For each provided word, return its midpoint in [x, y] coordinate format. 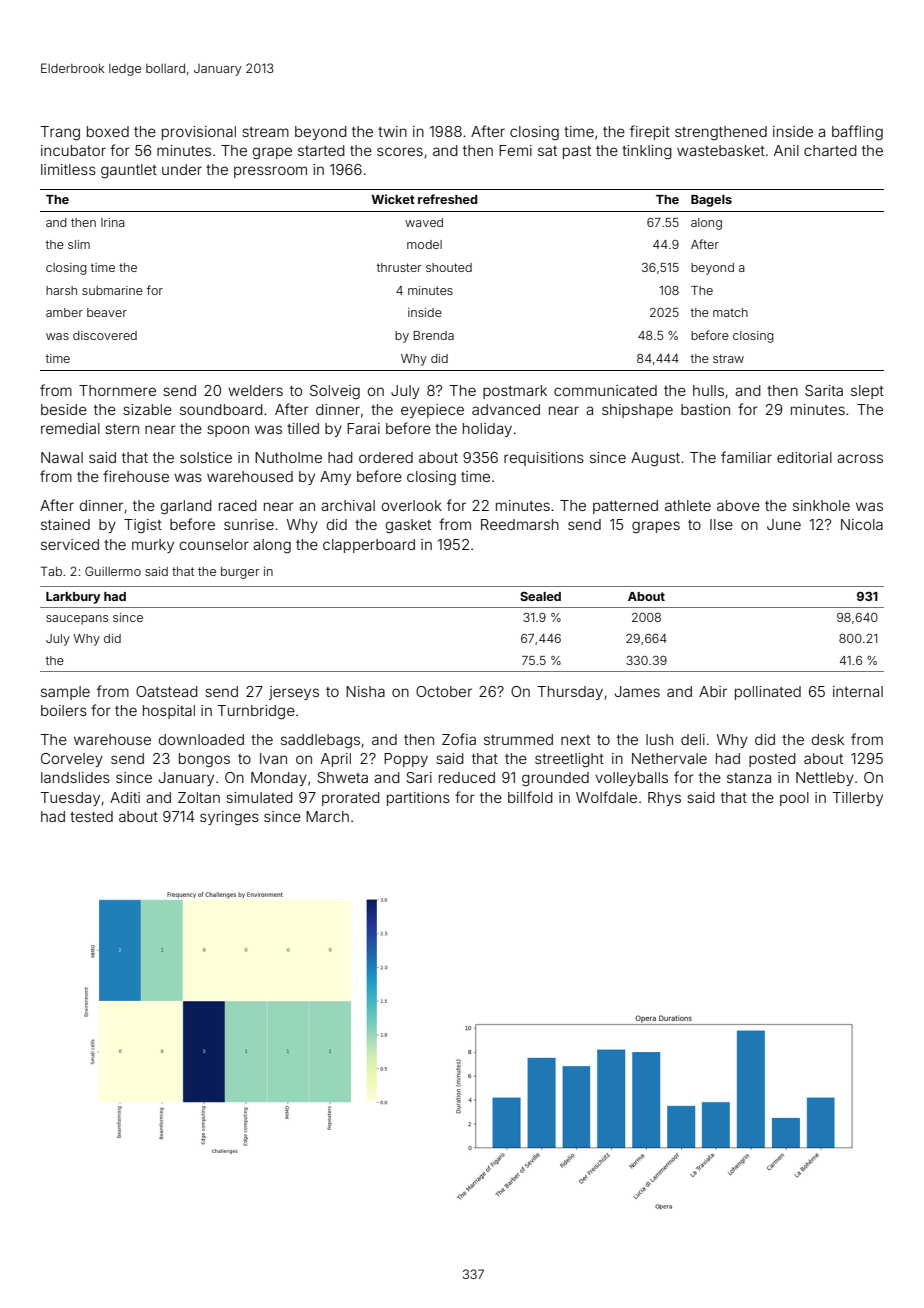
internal [858, 691]
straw [728, 358]
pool [794, 799]
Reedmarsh [520, 524]
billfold [530, 797]
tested [91, 816]
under [182, 169]
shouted [449, 267]
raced [238, 505]
